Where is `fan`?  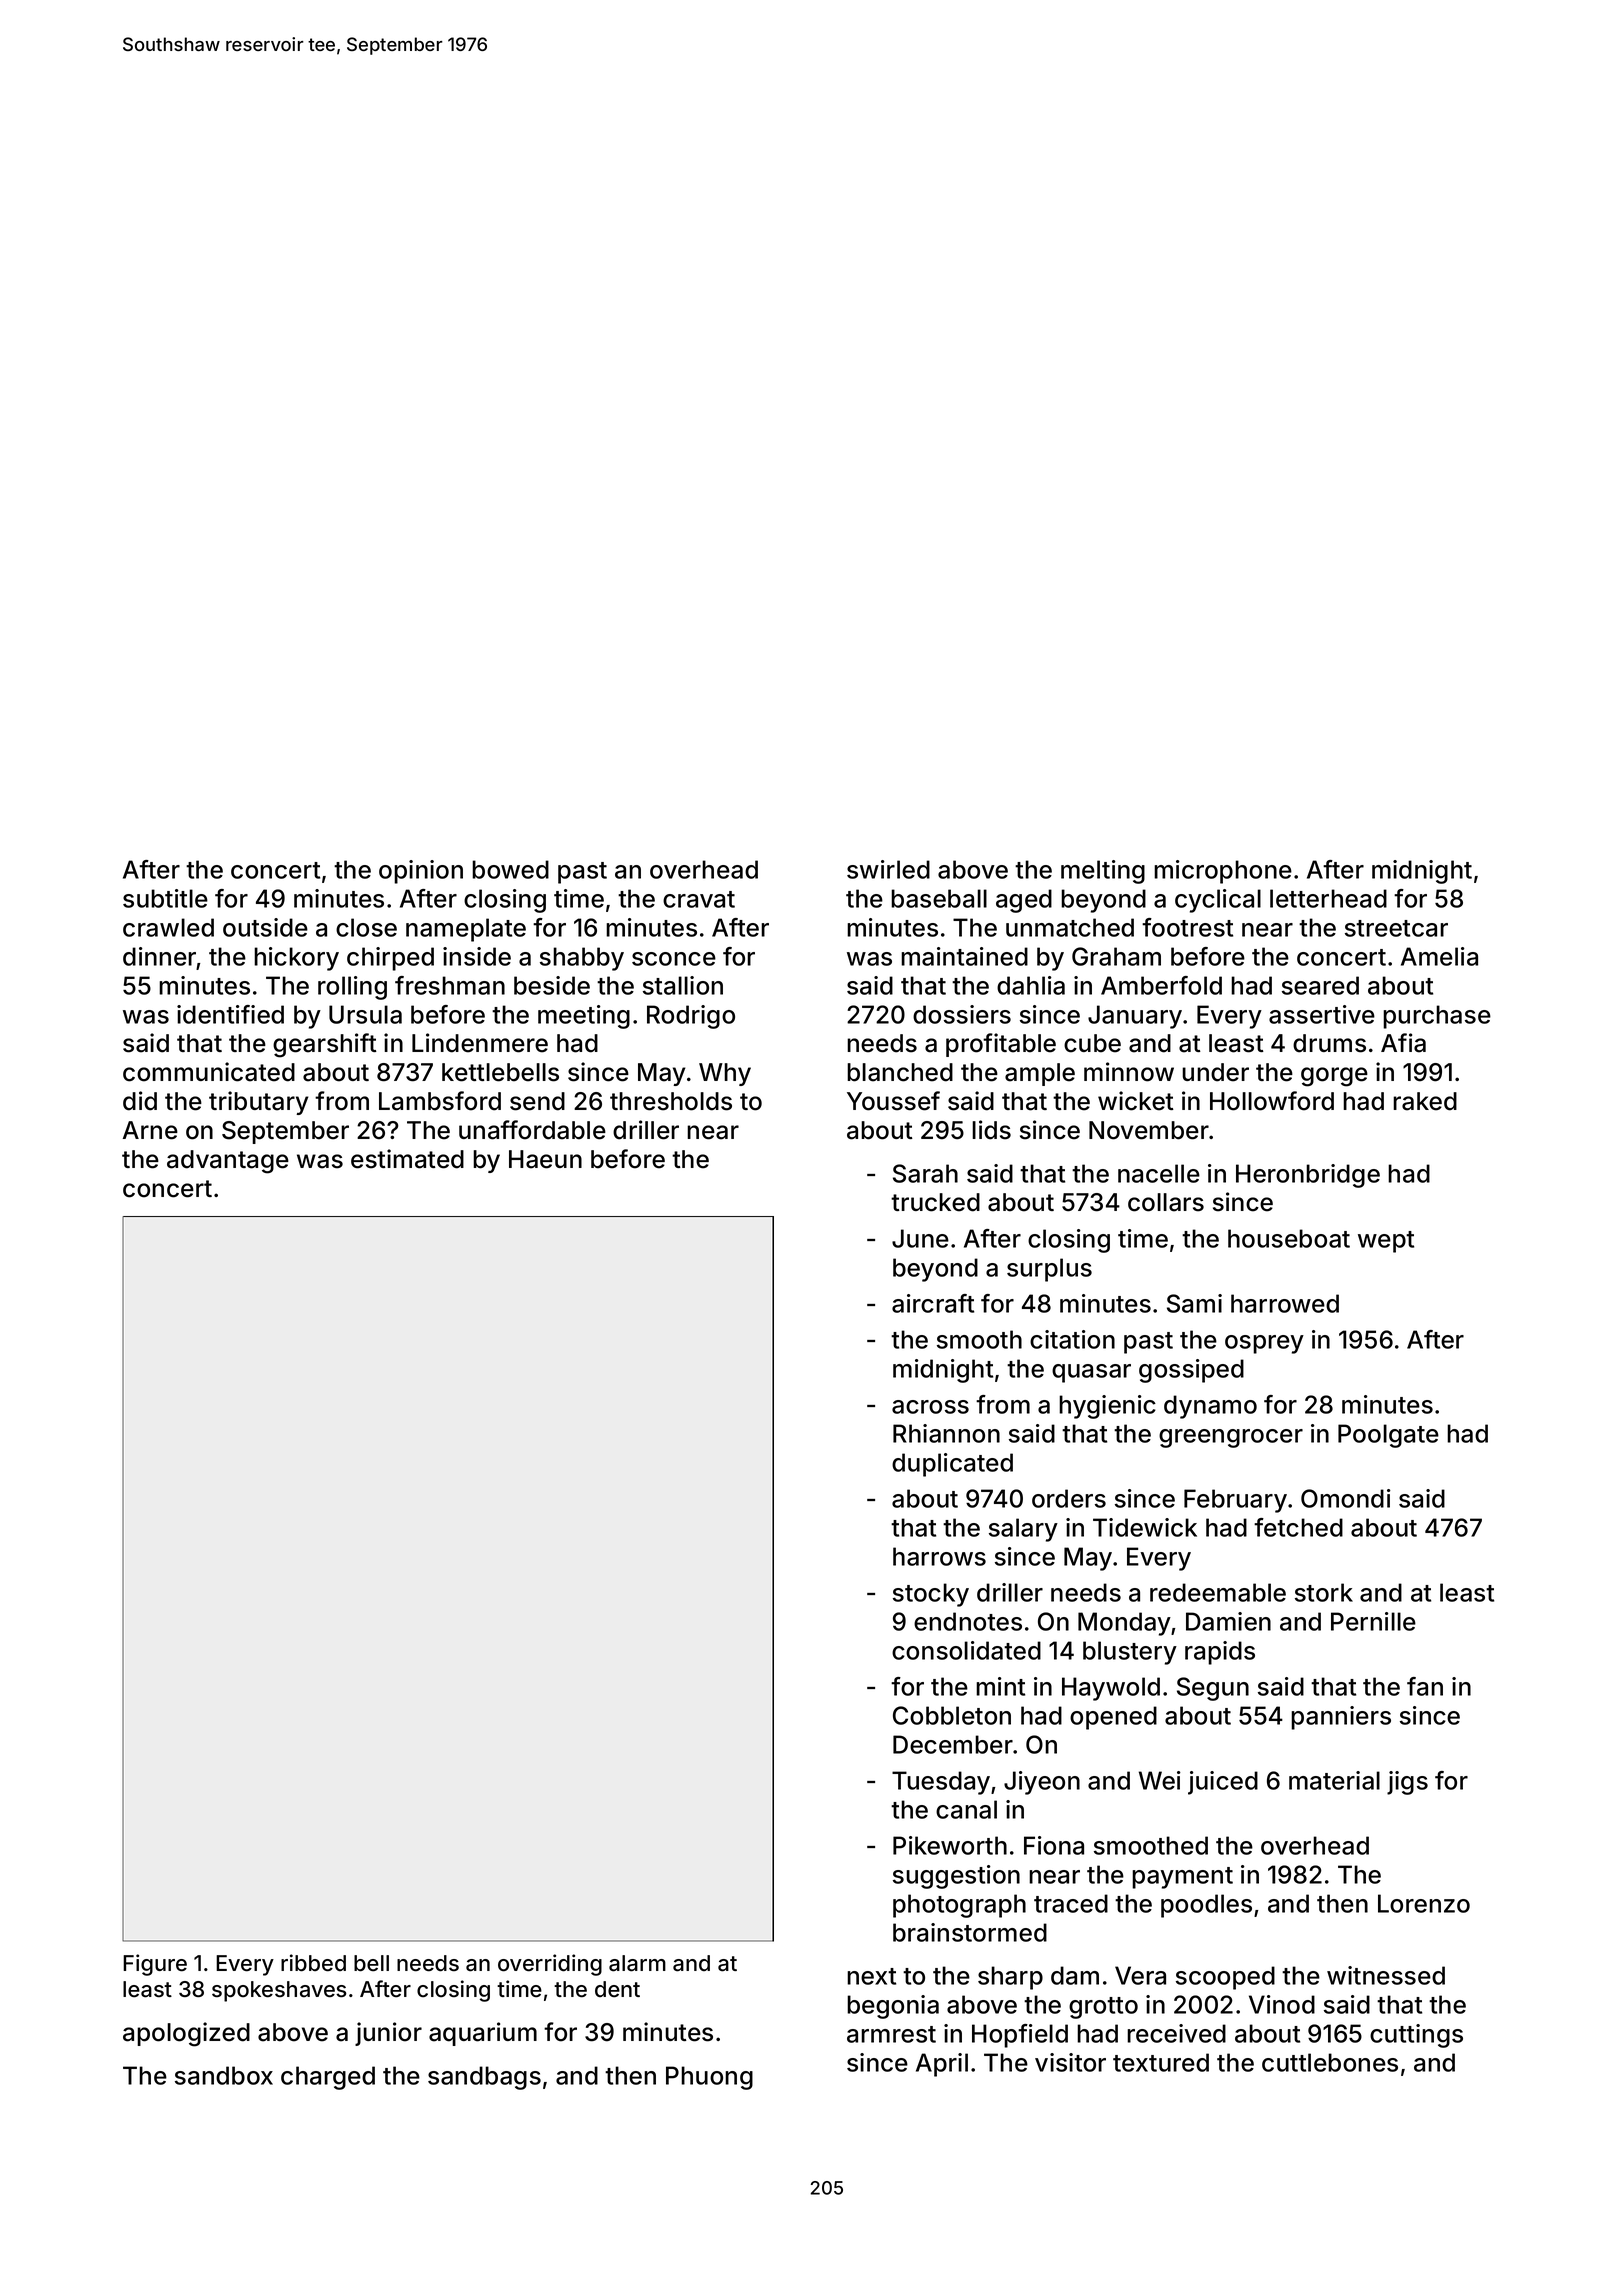
fan is located at coordinates (1425, 1686).
